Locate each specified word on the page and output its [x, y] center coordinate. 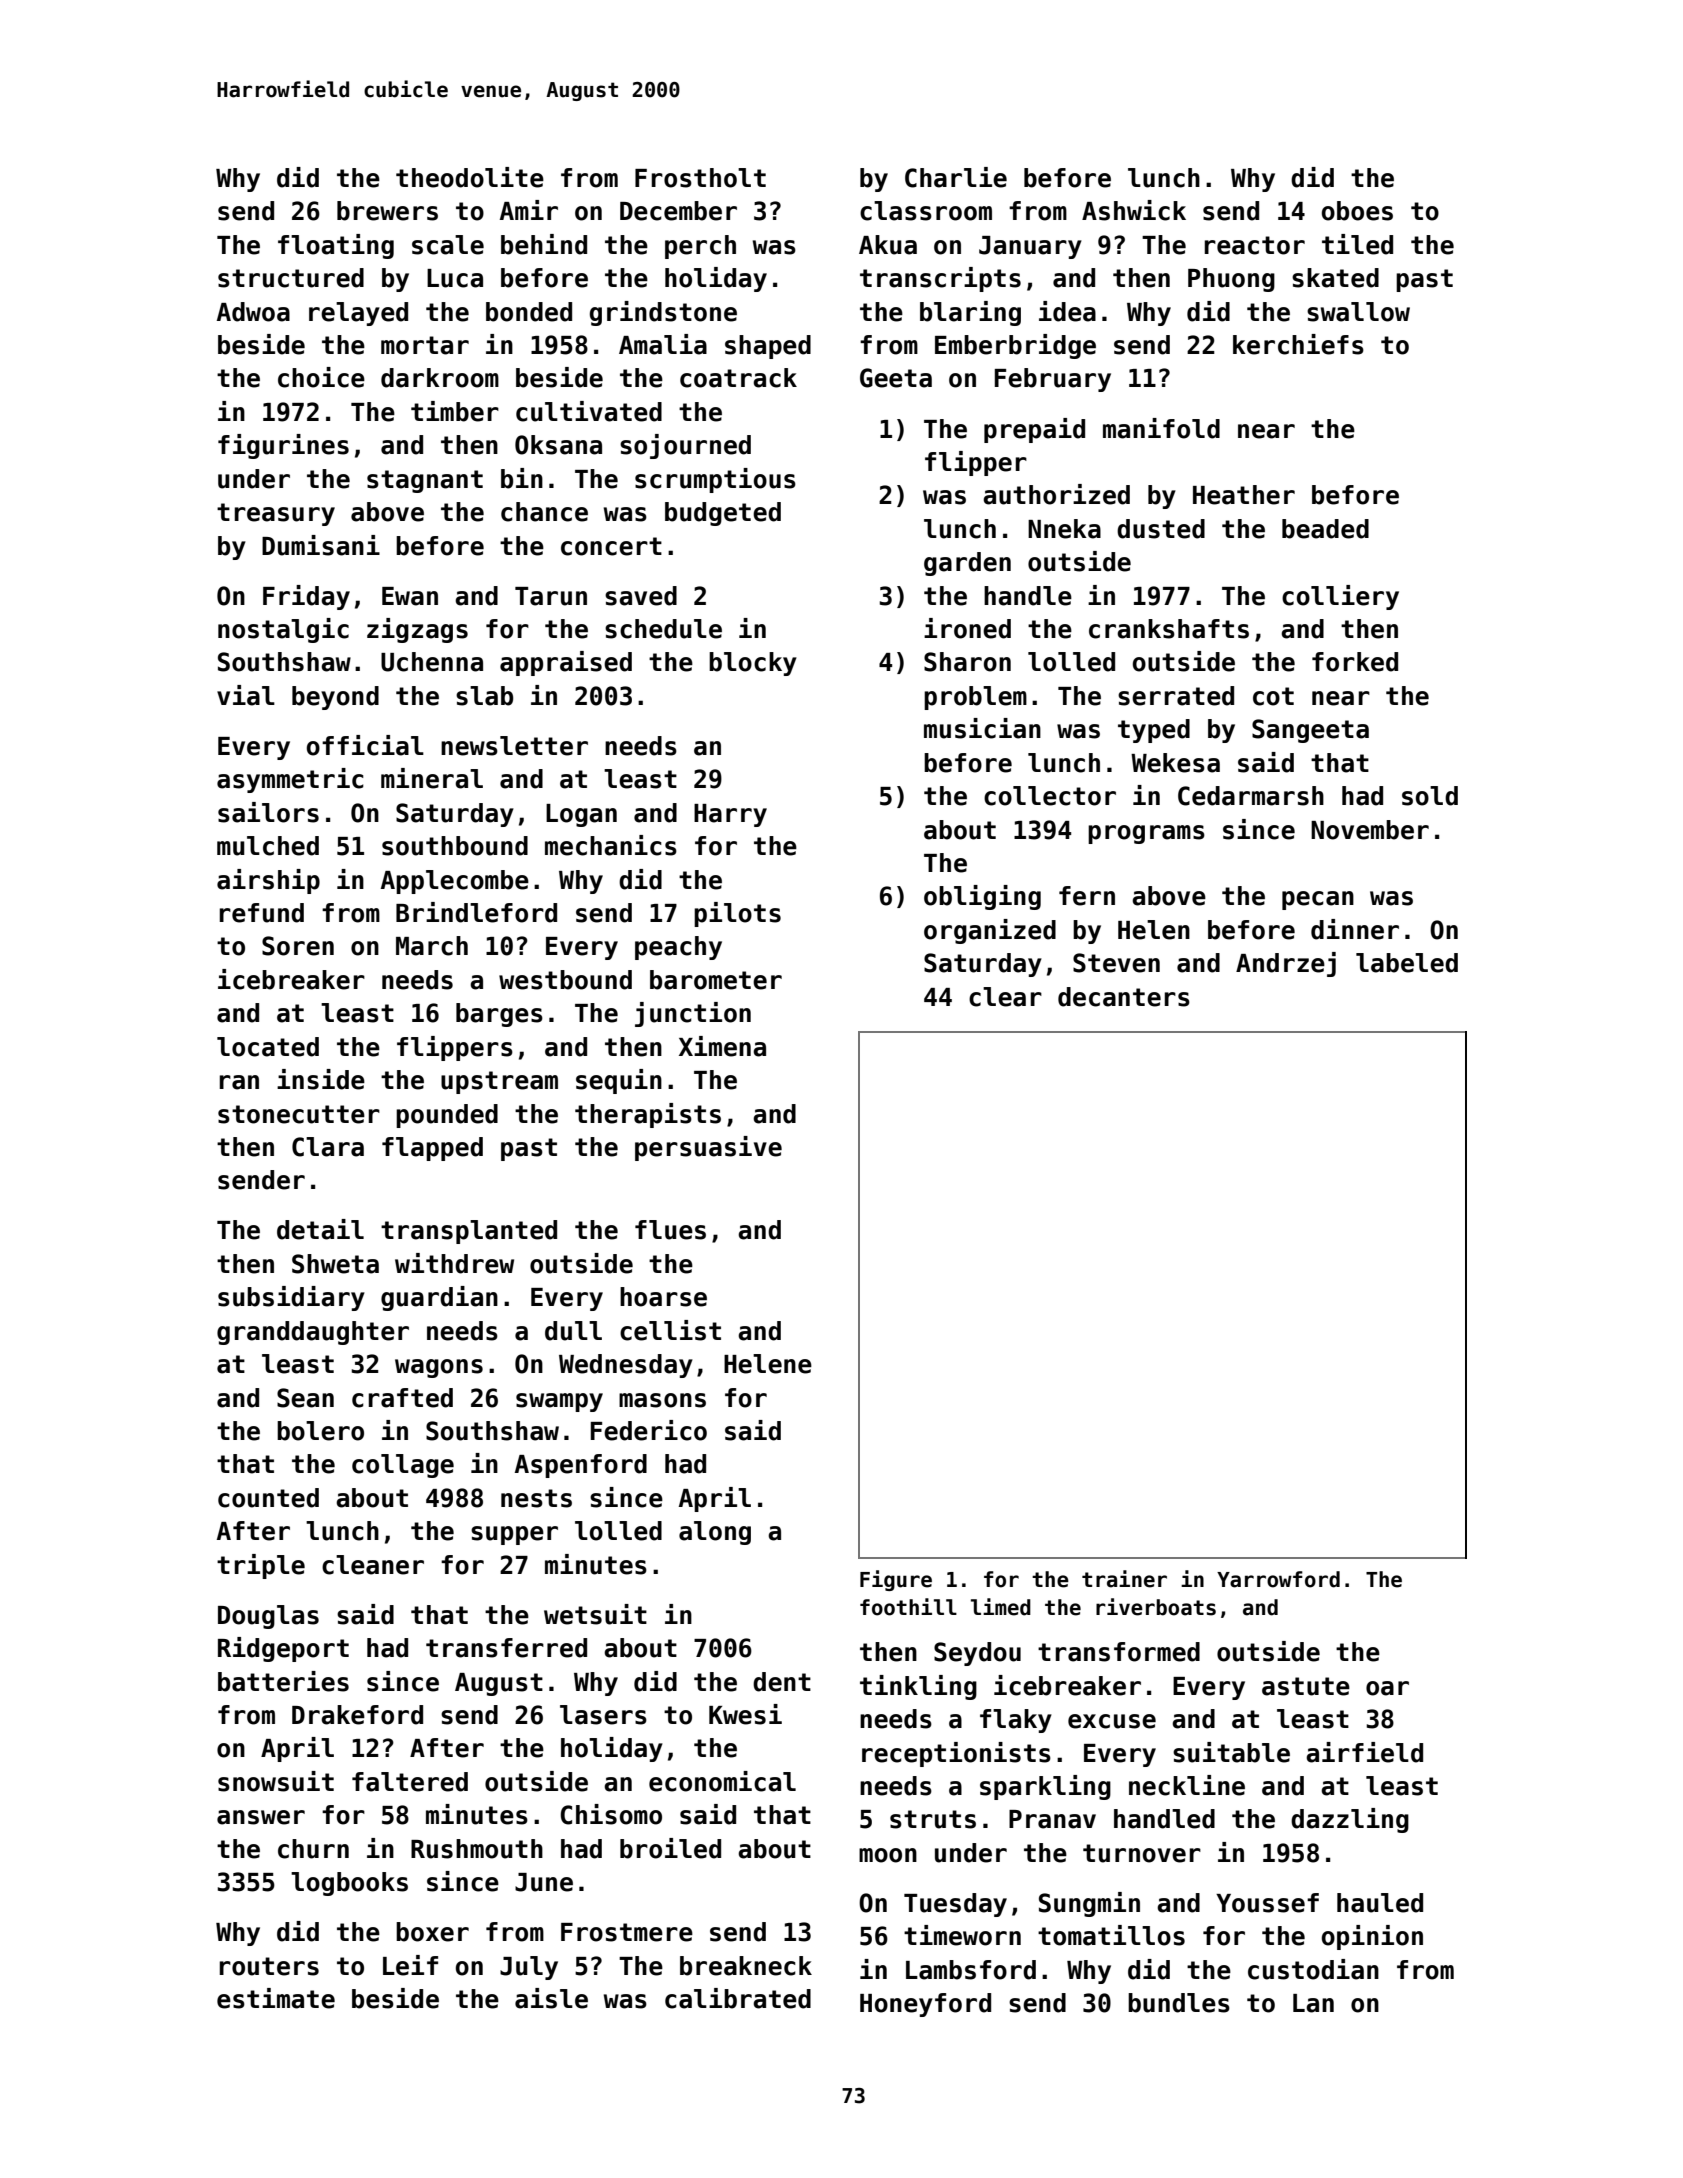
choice [321, 377]
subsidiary [291, 1298]
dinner [1355, 929]
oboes [1357, 211]
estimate [276, 1998]
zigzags [417, 630]
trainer [1124, 1579]
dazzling [1350, 1820]
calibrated [738, 1998]
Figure [896, 1580]
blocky [753, 664]
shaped [768, 347]
